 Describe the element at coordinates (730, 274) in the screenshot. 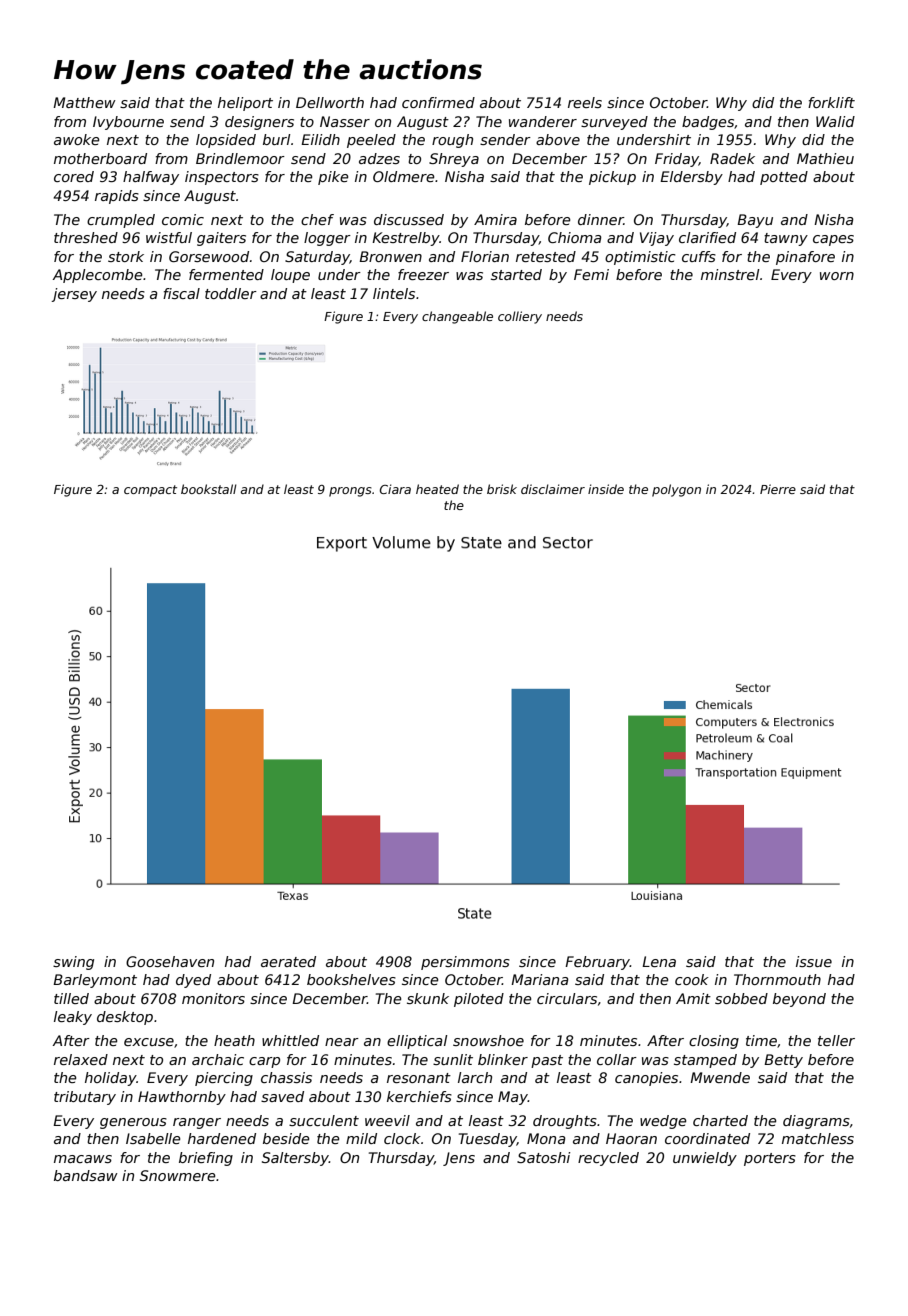

I see `minstrel` at that location.
